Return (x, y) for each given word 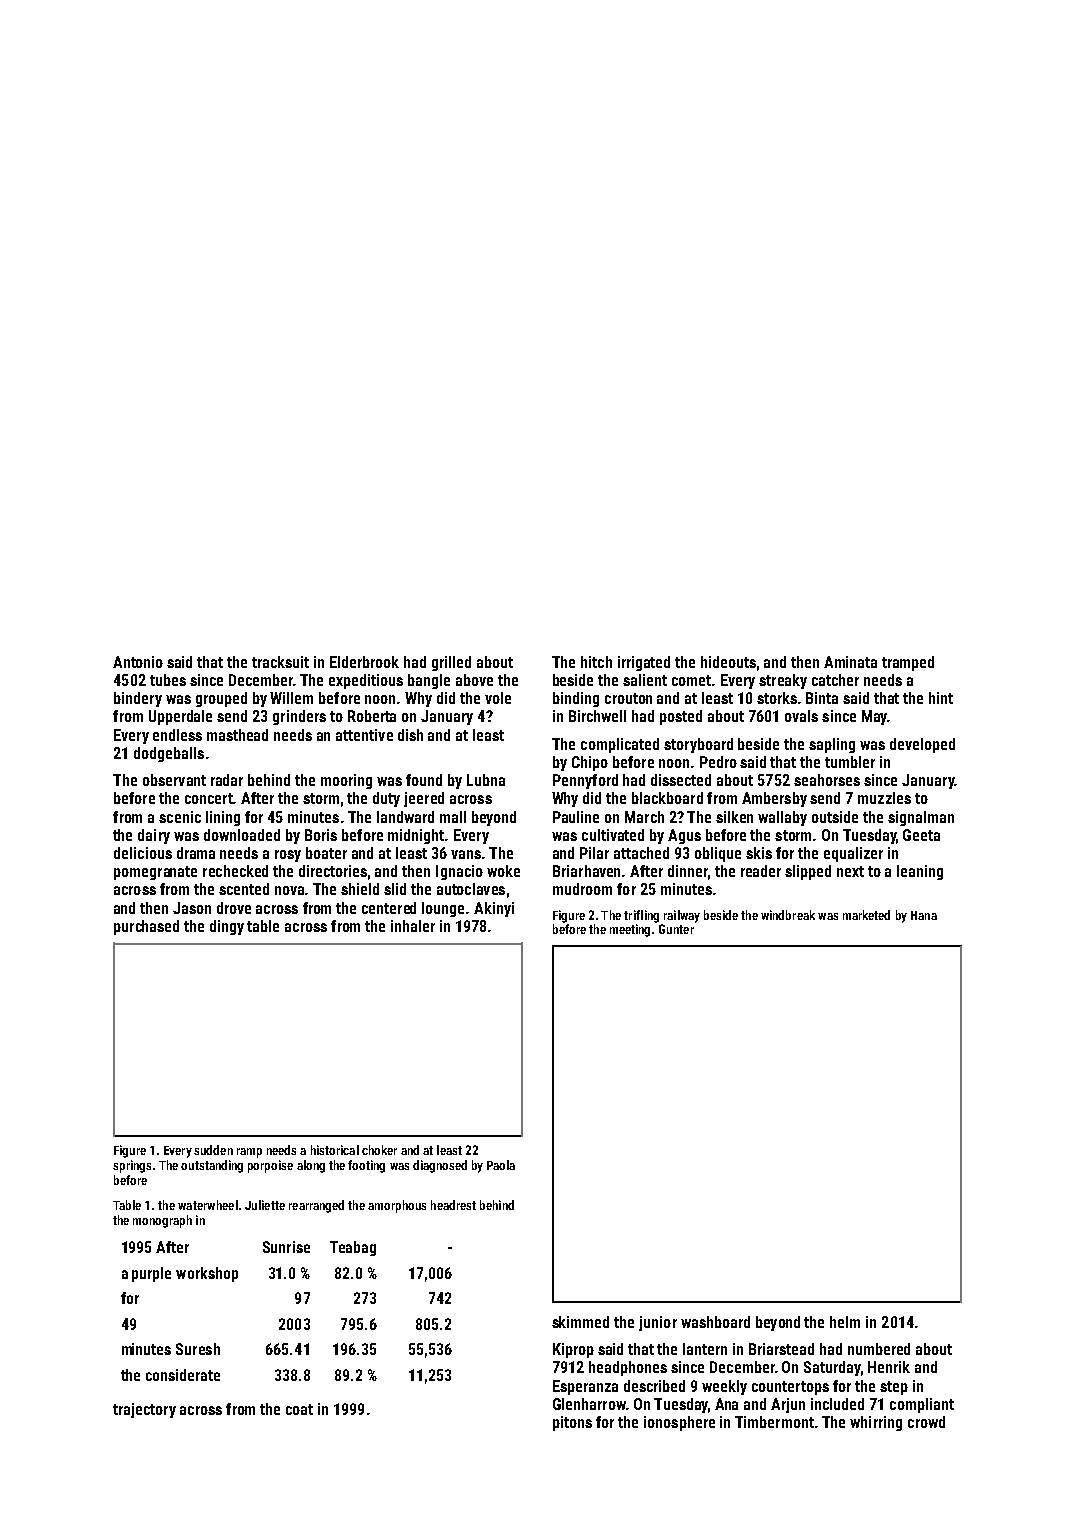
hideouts (728, 662)
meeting (630, 930)
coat (299, 1409)
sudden (213, 1150)
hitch (596, 662)
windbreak (788, 915)
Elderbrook (364, 662)
